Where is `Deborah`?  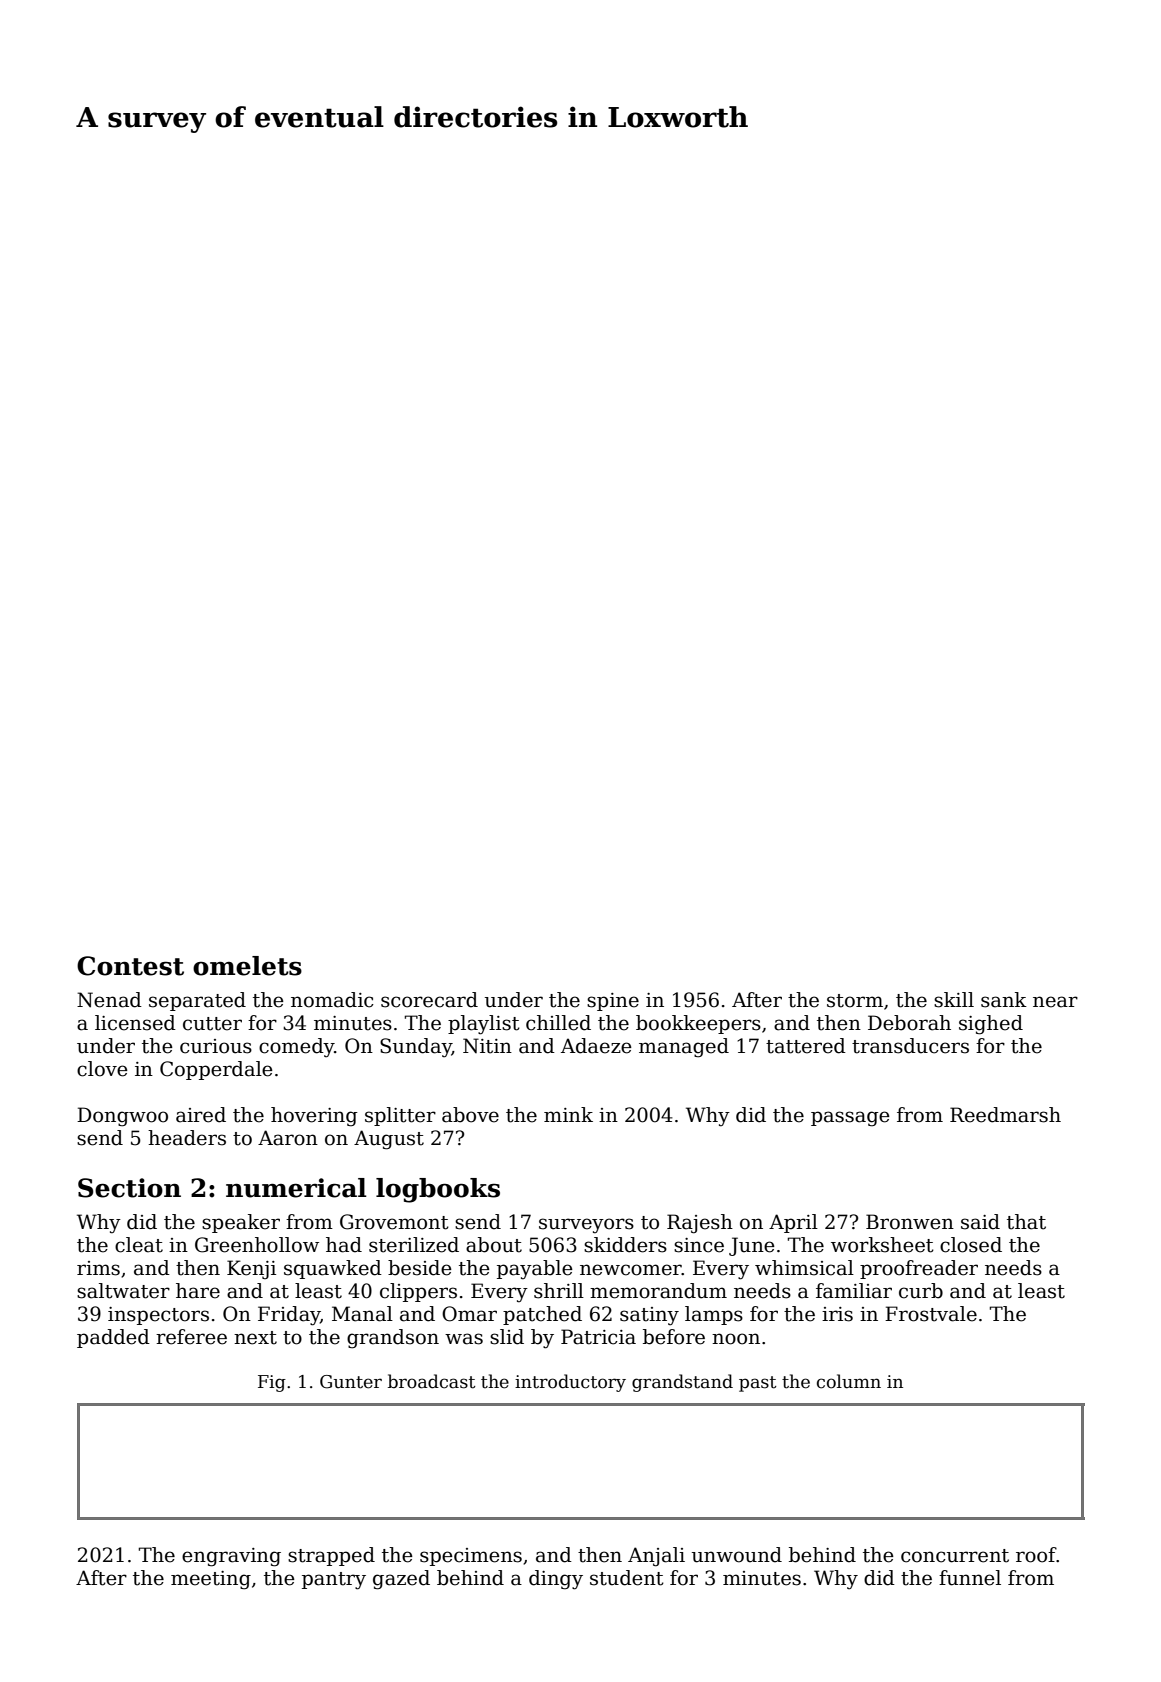
Deborah is located at coordinates (909, 1023).
